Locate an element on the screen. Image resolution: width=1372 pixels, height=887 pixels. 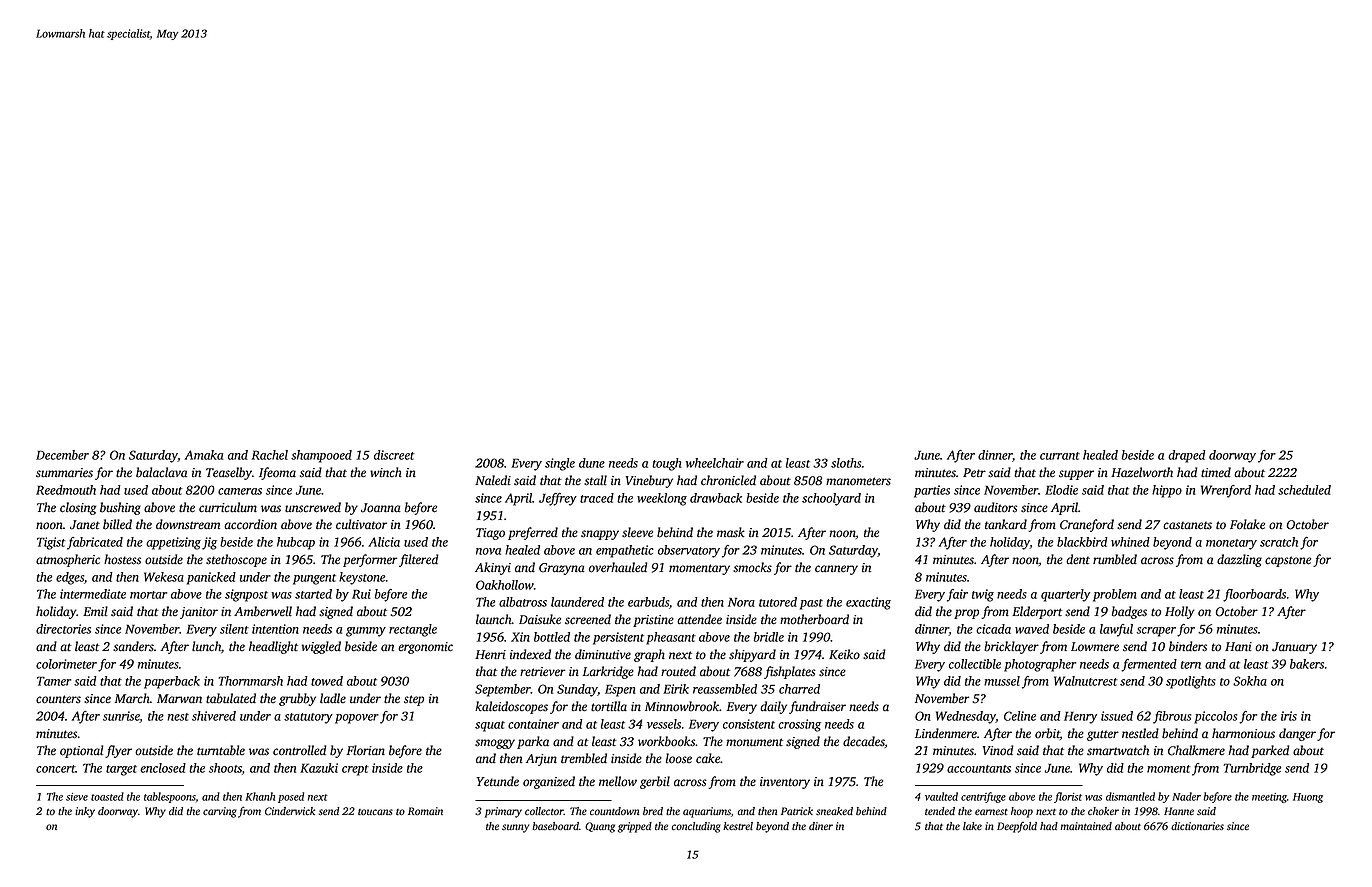
Tamer is located at coordinates (54, 681).
